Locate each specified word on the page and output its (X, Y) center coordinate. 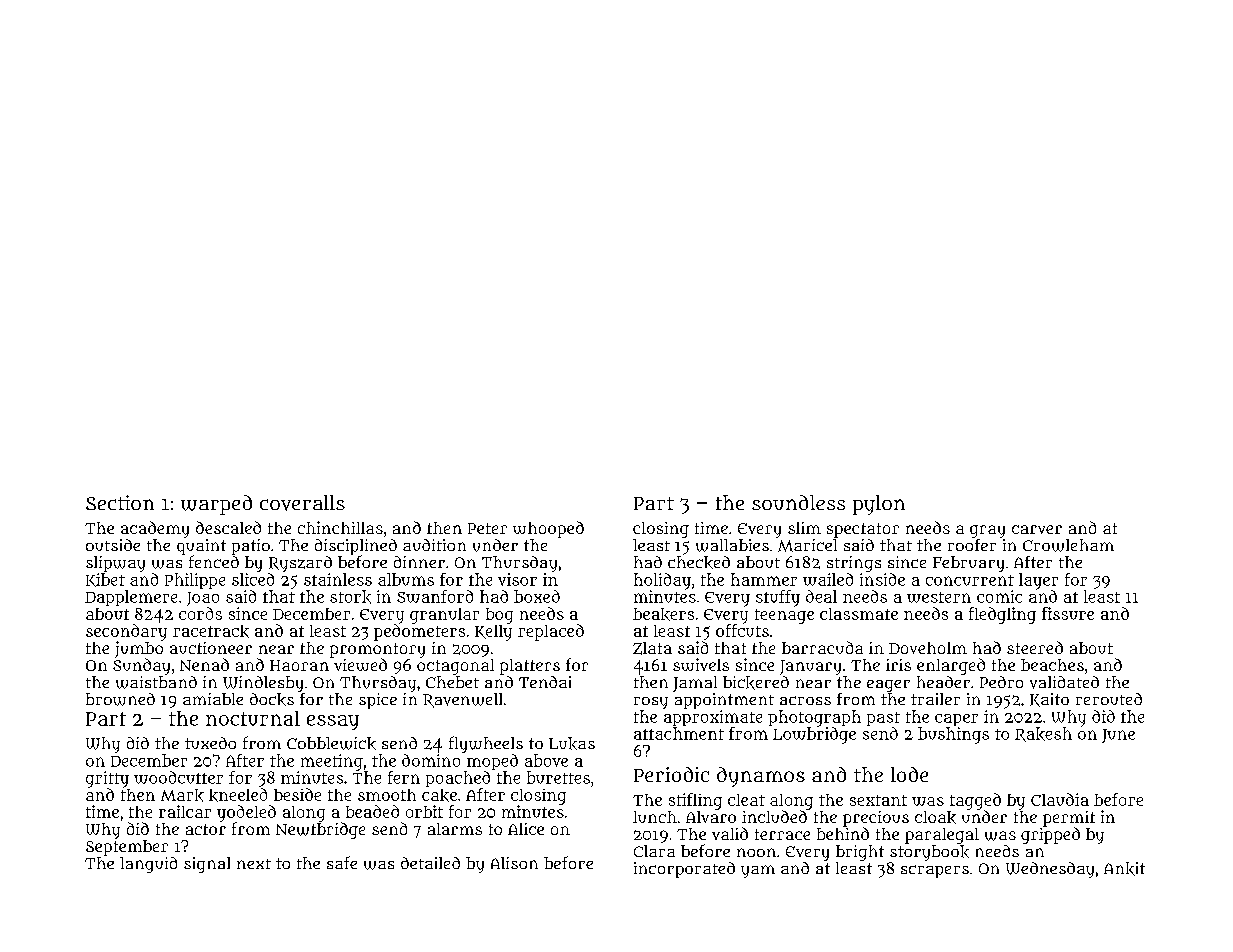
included (774, 816)
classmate (859, 614)
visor (517, 579)
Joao (203, 599)
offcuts (742, 630)
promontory (377, 650)
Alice (526, 829)
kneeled (238, 795)
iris (898, 665)
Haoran (299, 665)
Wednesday (1050, 870)
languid (148, 865)
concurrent (970, 580)
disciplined (356, 547)
